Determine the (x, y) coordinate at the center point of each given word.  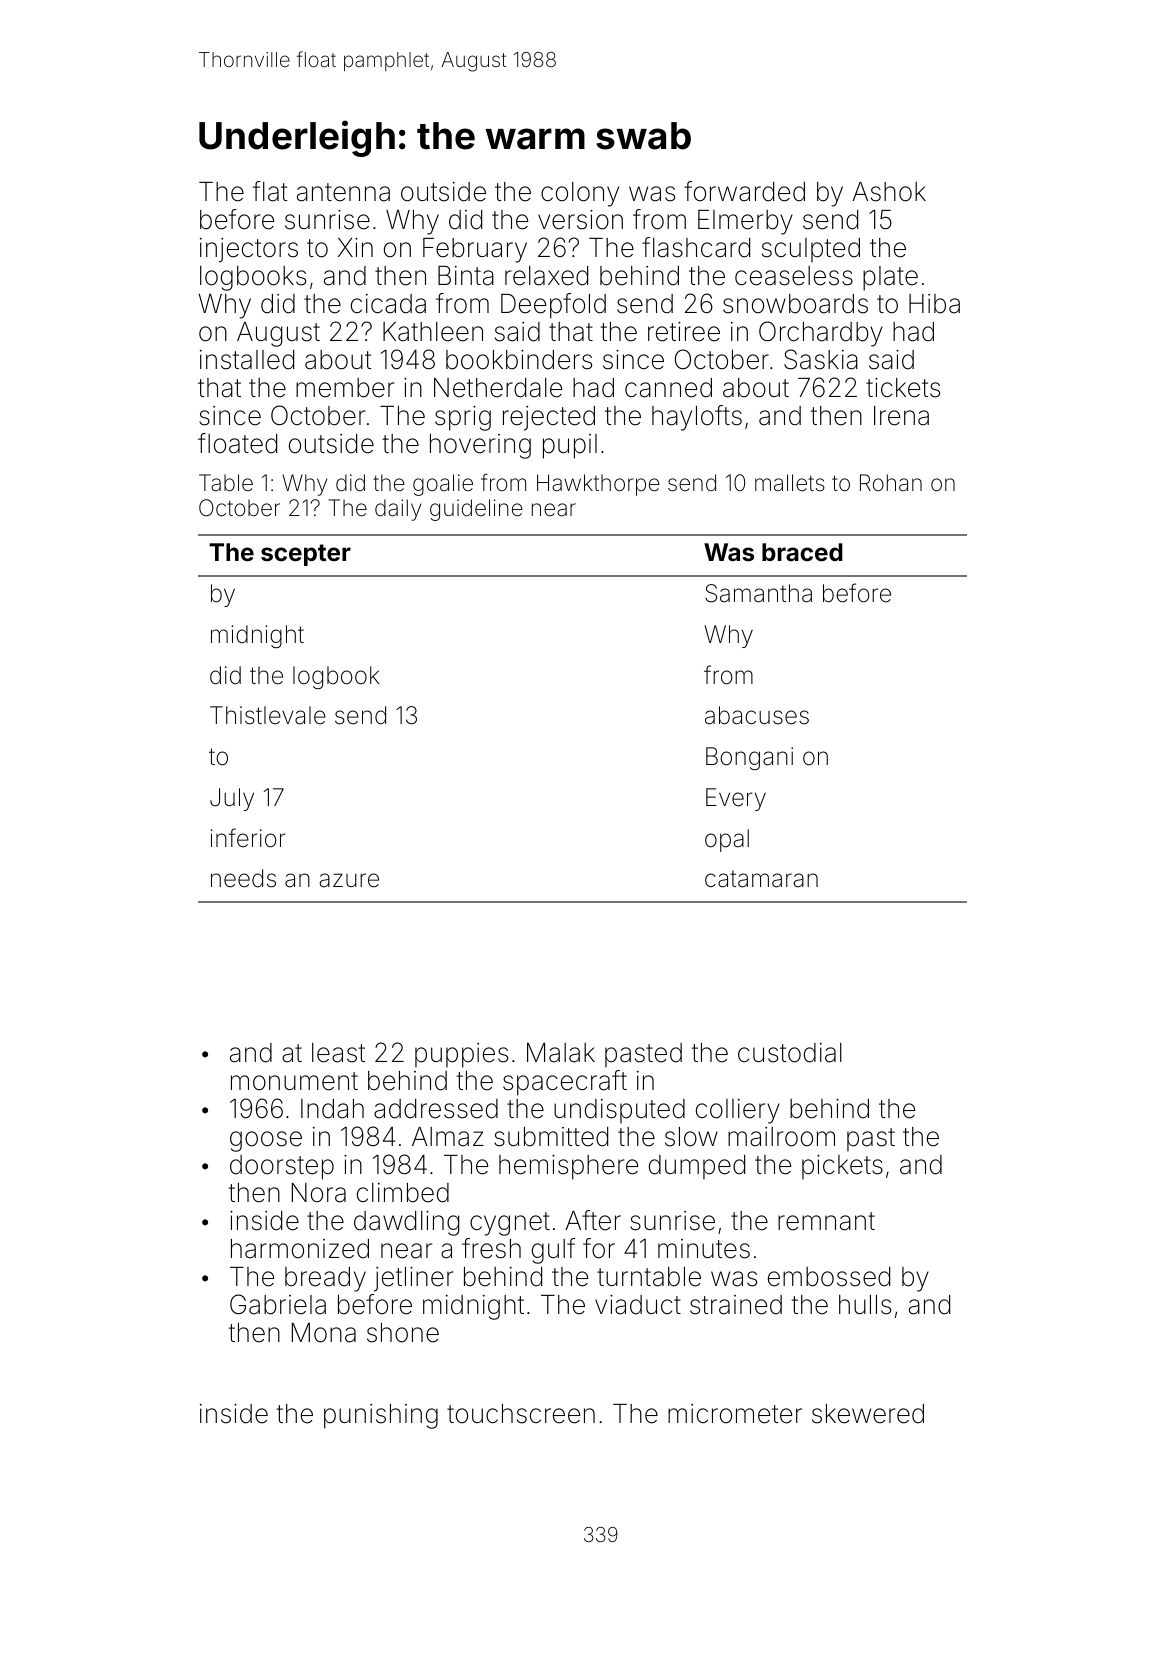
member (345, 388)
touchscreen (521, 1414)
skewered (868, 1414)
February (475, 250)
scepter (306, 555)
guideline (476, 510)
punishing (381, 1416)
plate (890, 278)
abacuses (757, 715)
